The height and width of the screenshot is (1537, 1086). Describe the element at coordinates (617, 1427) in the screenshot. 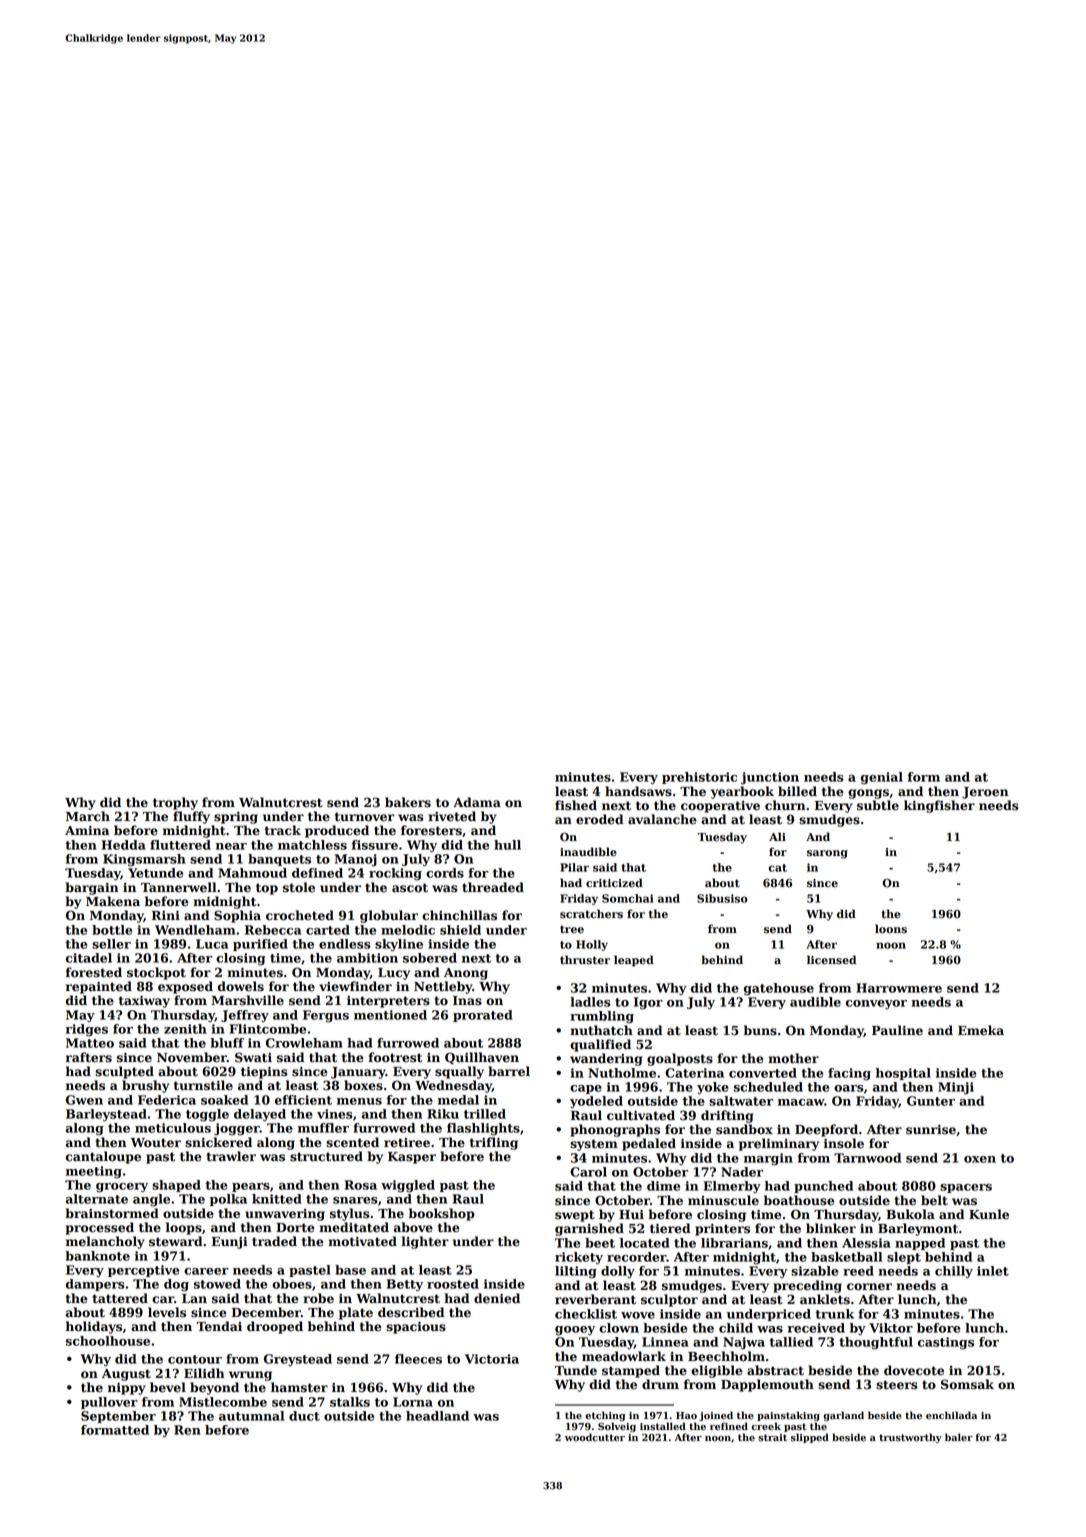

I see `Solveig` at that location.
